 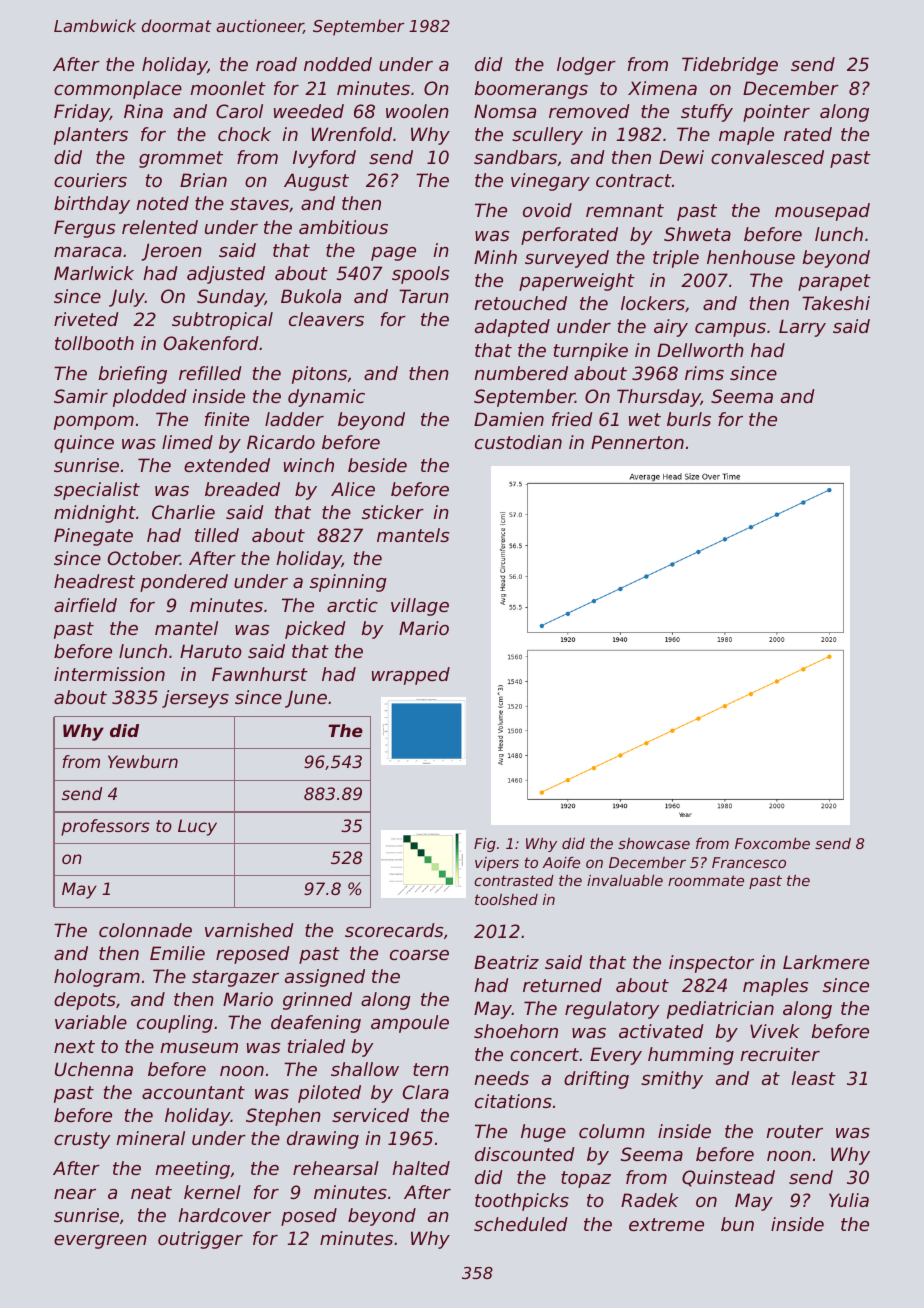 What do you see at coordinates (730, 66) in the screenshot?
I see `Tidebridge` at bounding box center [730, 66].
